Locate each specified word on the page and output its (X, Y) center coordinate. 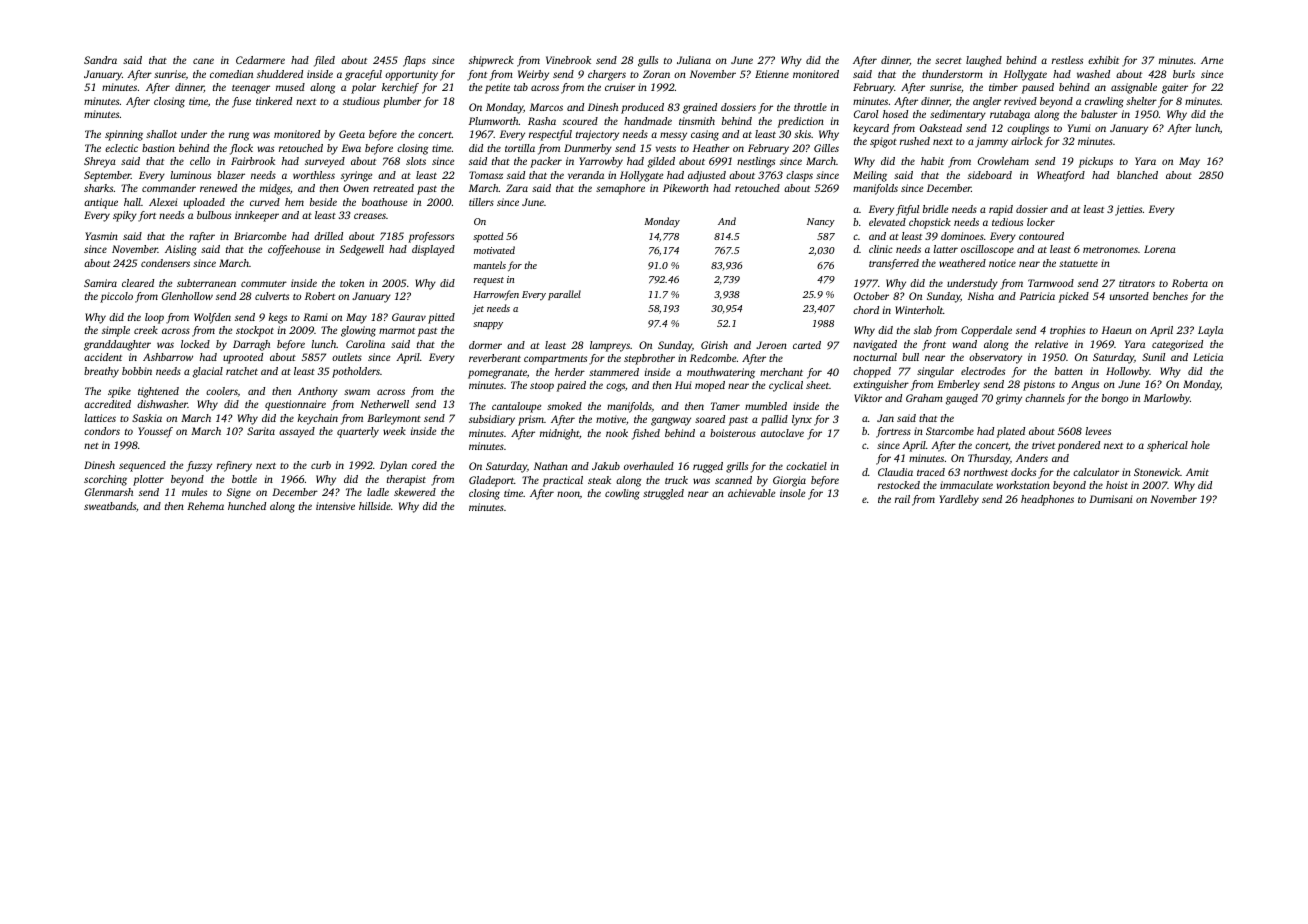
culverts (272, 296)
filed (324, 61)
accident (103, 357)
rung (239, 136)
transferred (894, 264)
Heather (711, 148)
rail (902, 499)
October (871, 296)
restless (1067, 60)
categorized (1177, 345)
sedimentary (958, 115)
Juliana (694, 60)
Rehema (205, 506)
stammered (614, 372)
